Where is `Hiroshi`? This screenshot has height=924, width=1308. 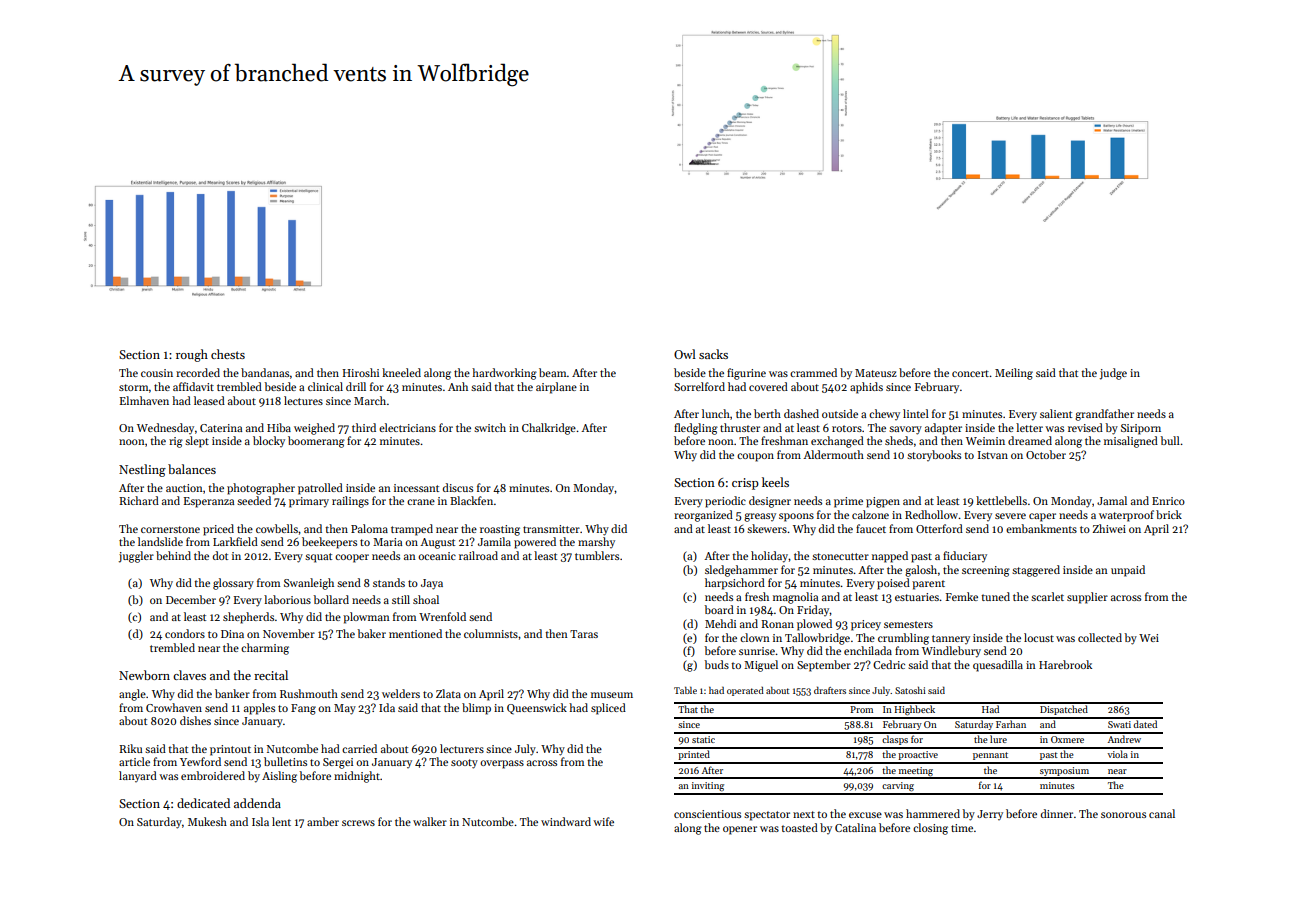
Hiroshi is located at coordinates (360, 372).
